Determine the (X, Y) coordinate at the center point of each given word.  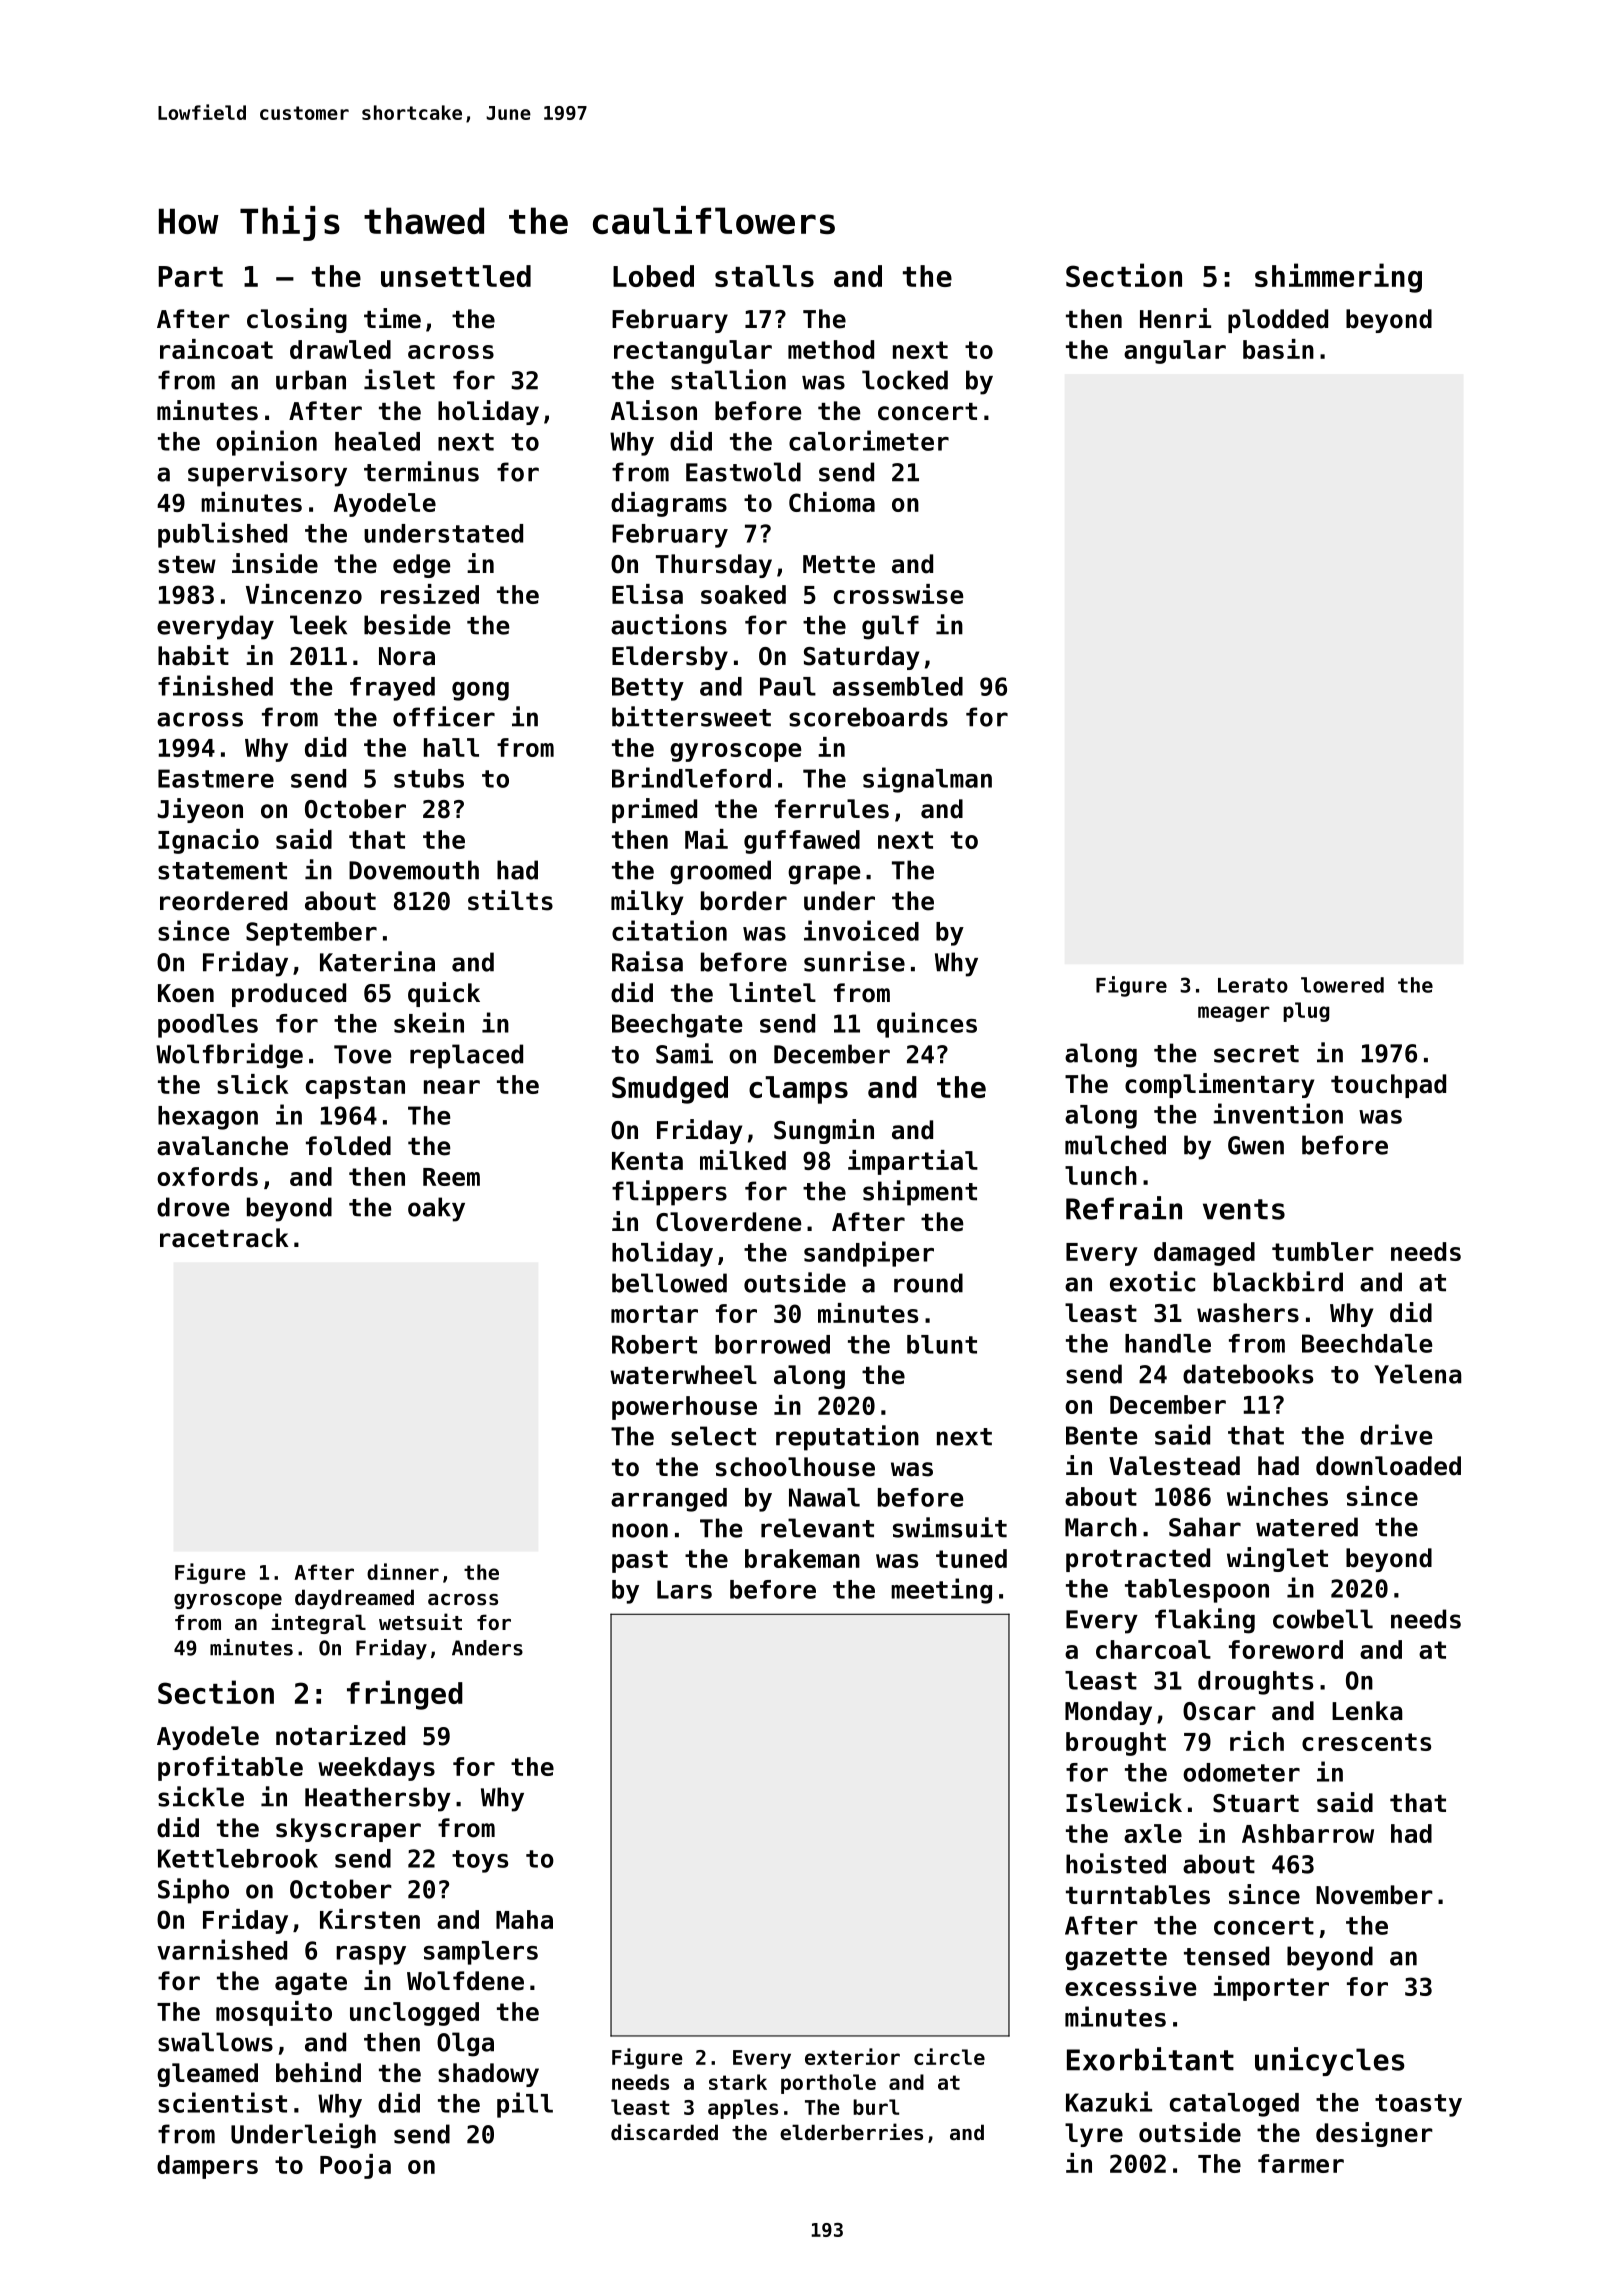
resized (430, 594)
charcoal (1153, 1649)
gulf (890, 627)
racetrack (224, 1238)
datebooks (1248, 1374)
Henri (1175, 318)
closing (297, 320)
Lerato (1253, 985)
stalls (764, 276)
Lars (684, 1589)
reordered (223, 901)
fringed (405, 1695)
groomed (720, 872)
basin (1278, 349)
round (928, 1283)
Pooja (355, 2166)
